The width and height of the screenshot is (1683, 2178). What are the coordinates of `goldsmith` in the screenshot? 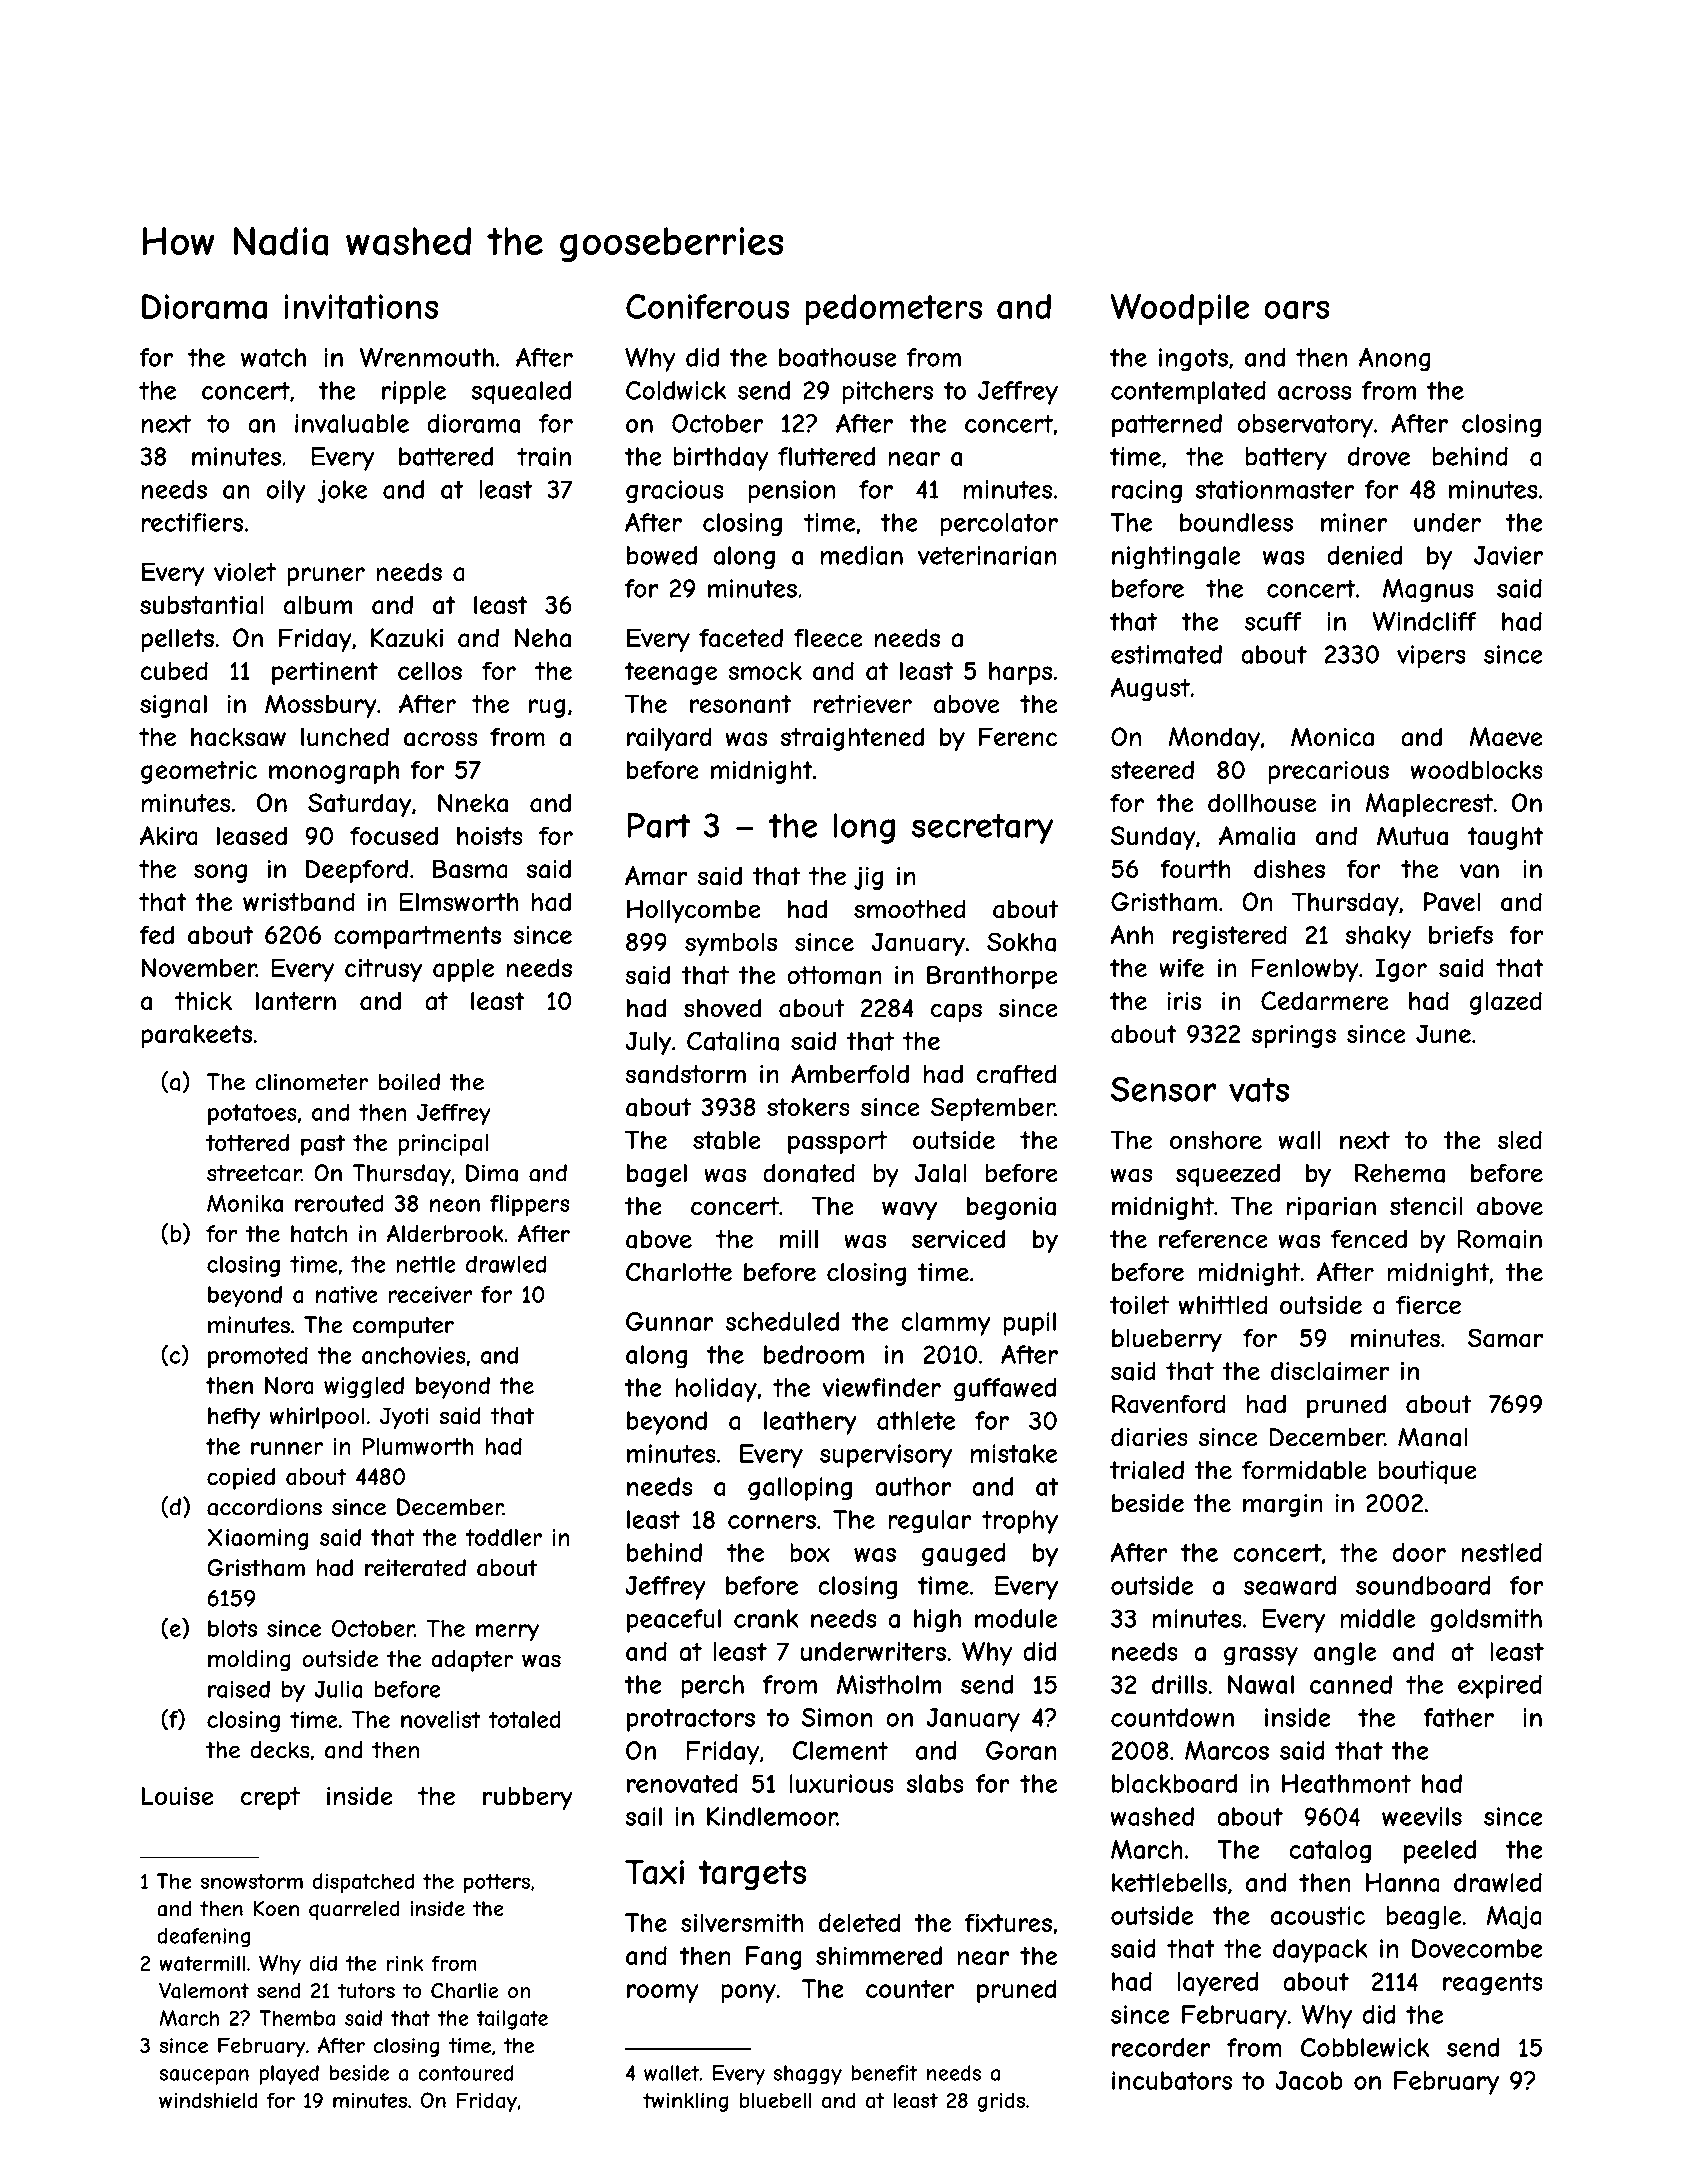 It's located at (1486, 1621).
